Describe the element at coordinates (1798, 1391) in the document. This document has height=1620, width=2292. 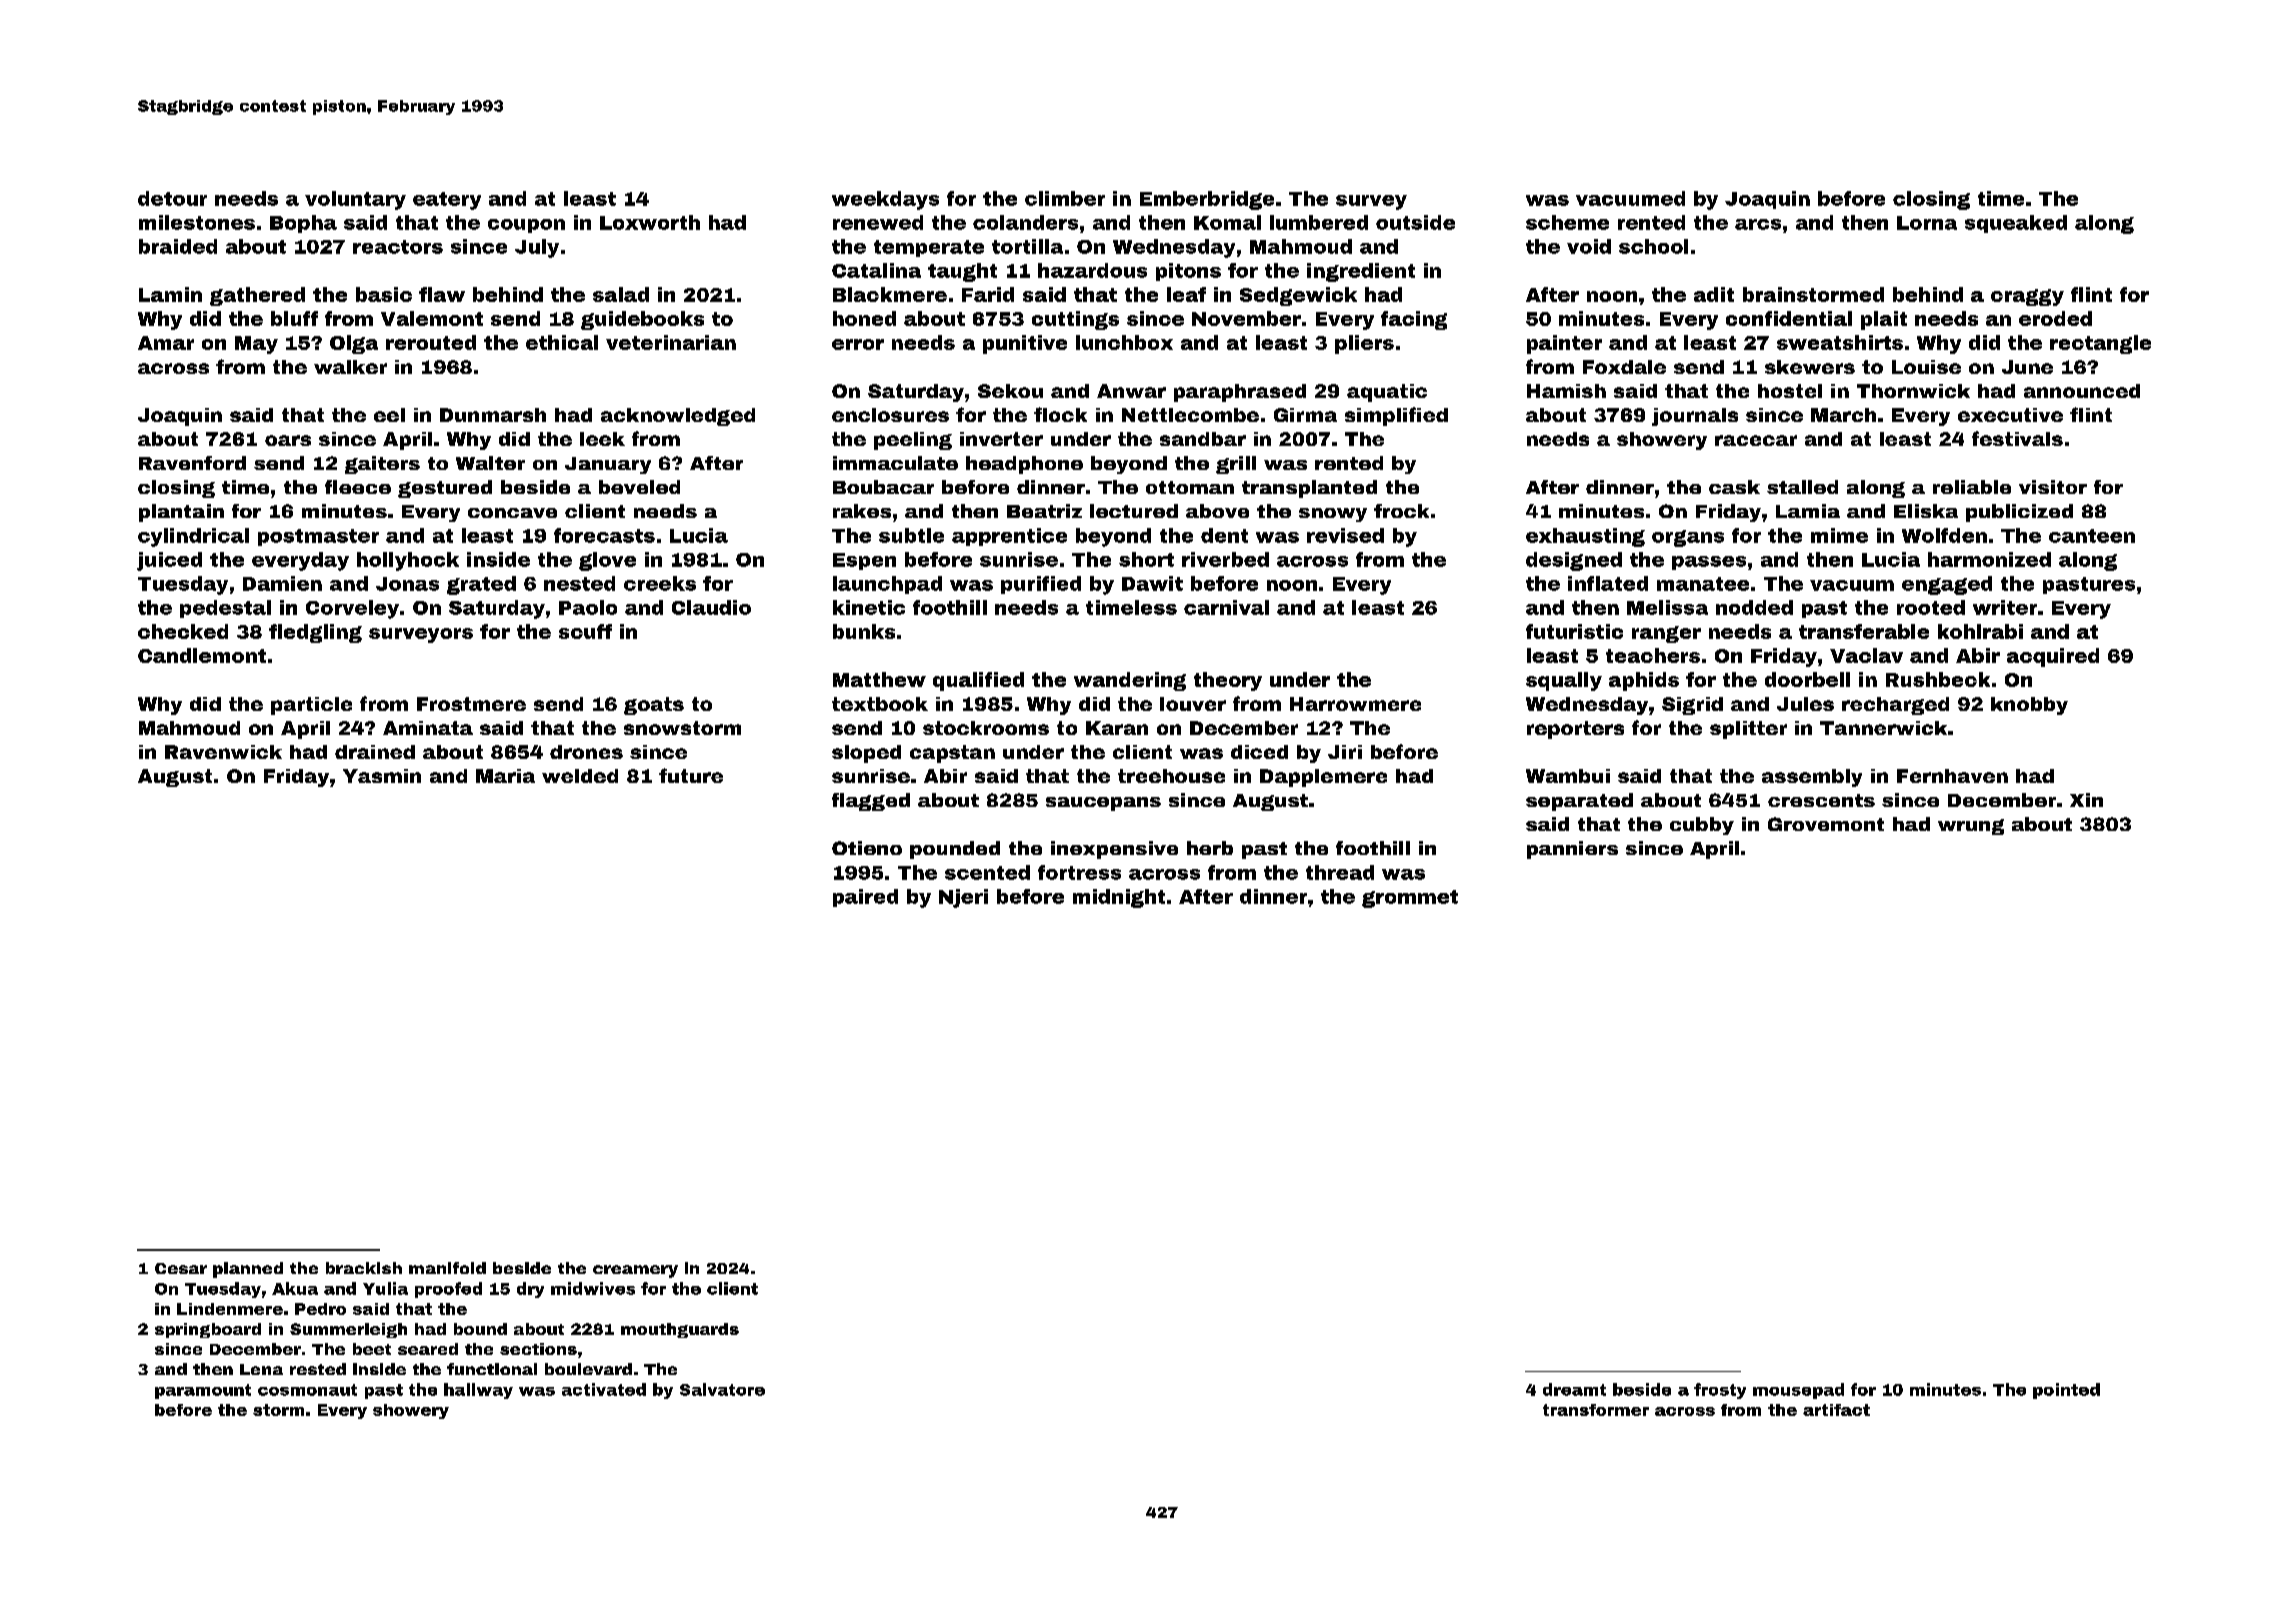
I see `mousepad` at that location.
